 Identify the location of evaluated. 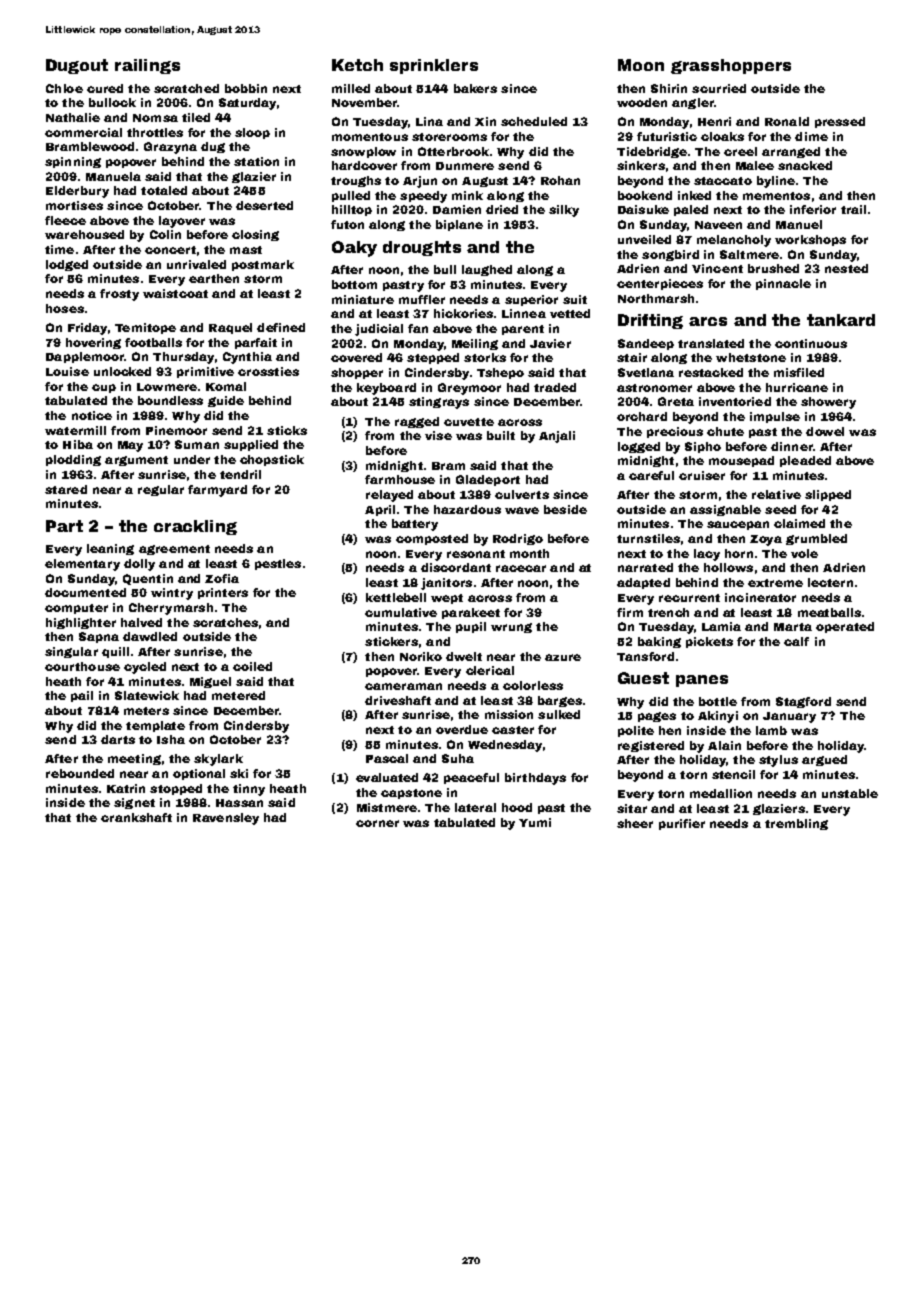
(387, 777).
